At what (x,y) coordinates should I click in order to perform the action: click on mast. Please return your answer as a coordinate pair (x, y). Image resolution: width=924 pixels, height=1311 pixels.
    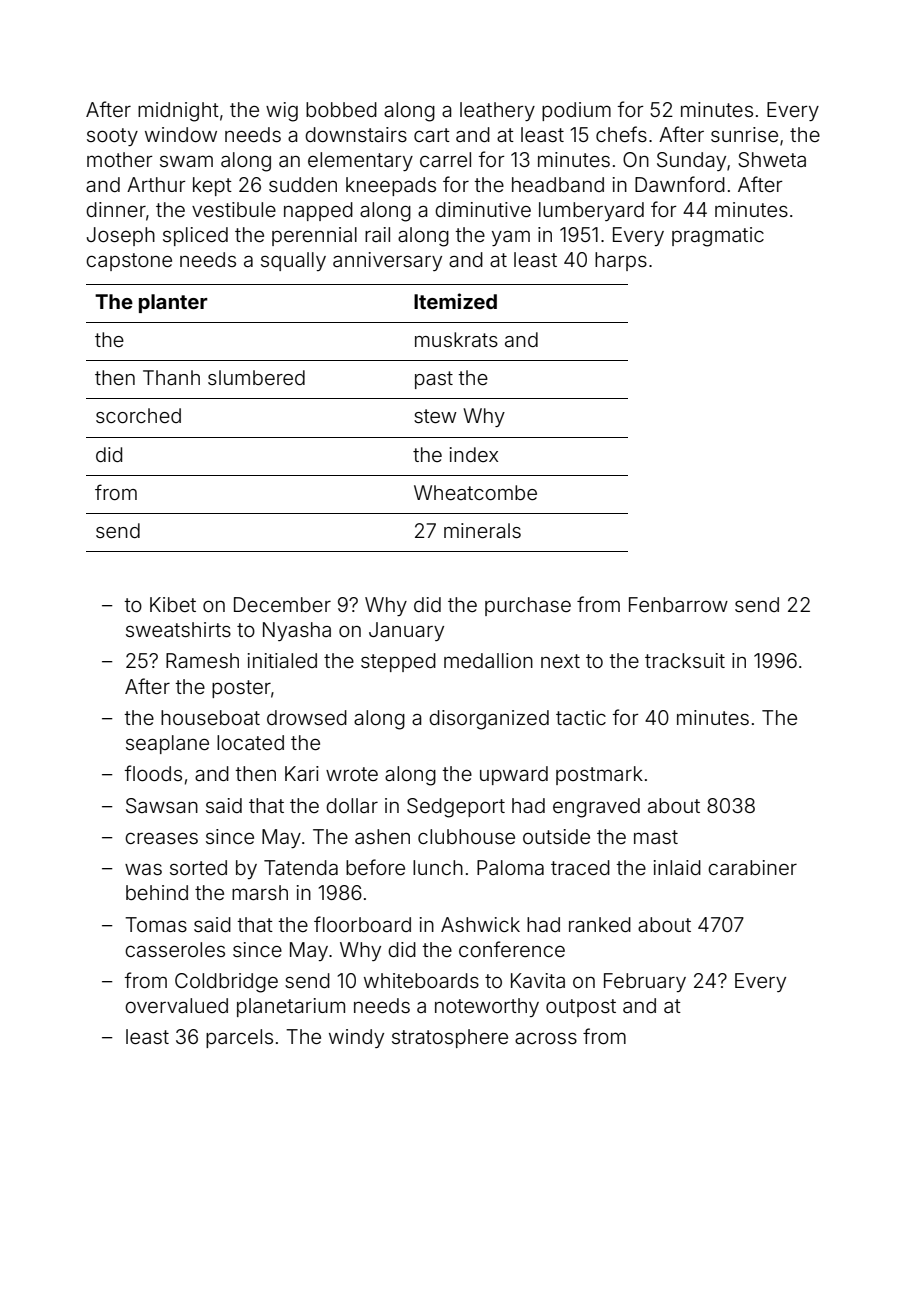
    Looking at the image, I should click on (656, 837).
